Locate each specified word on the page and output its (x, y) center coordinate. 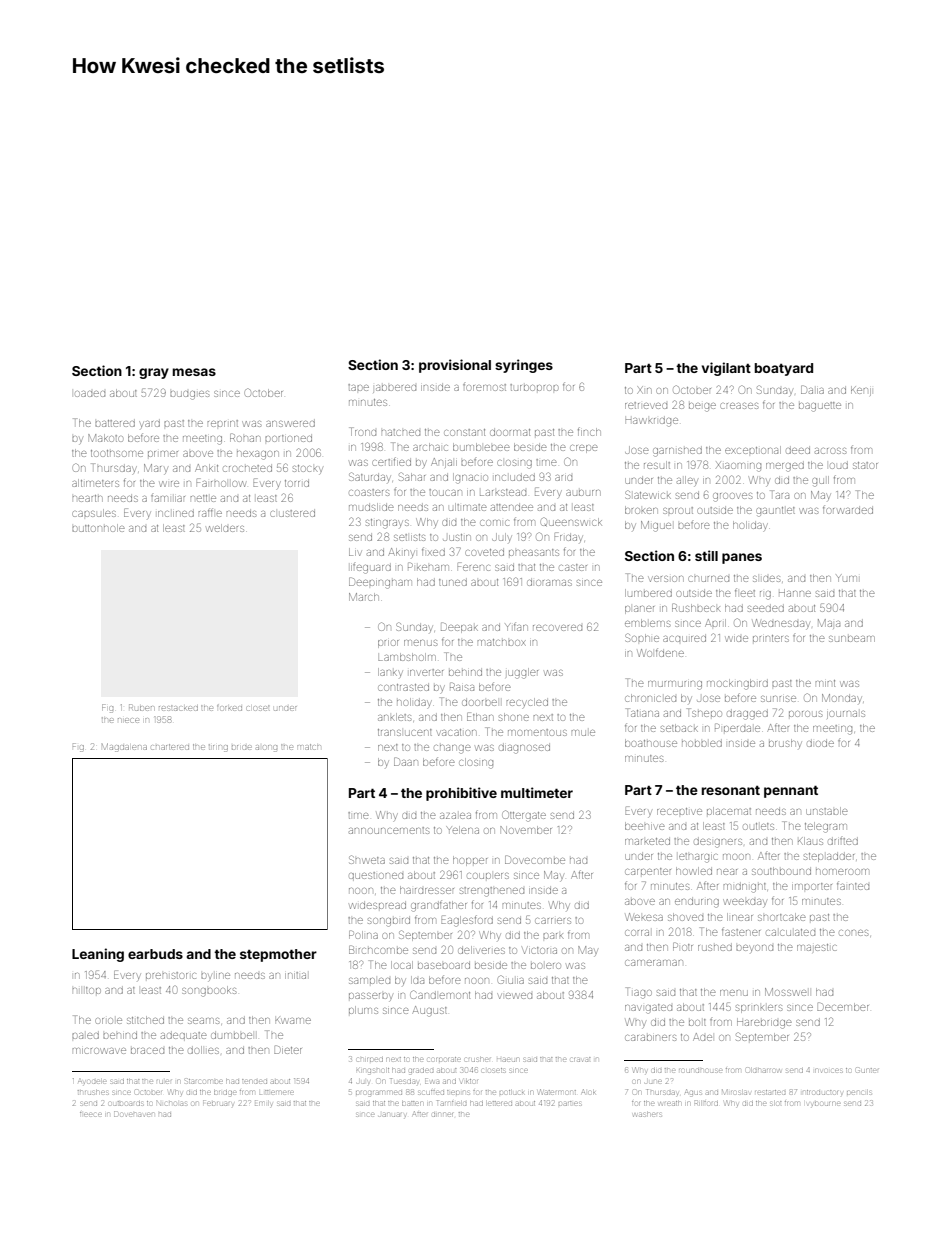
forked (229, 708)
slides (766, 579)
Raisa (462, 687)
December (843, 1006)
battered (115, 423)
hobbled (702, 744)
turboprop (534, 387)
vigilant (726, 369)
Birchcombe (378, 949)
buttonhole (98, 528)
